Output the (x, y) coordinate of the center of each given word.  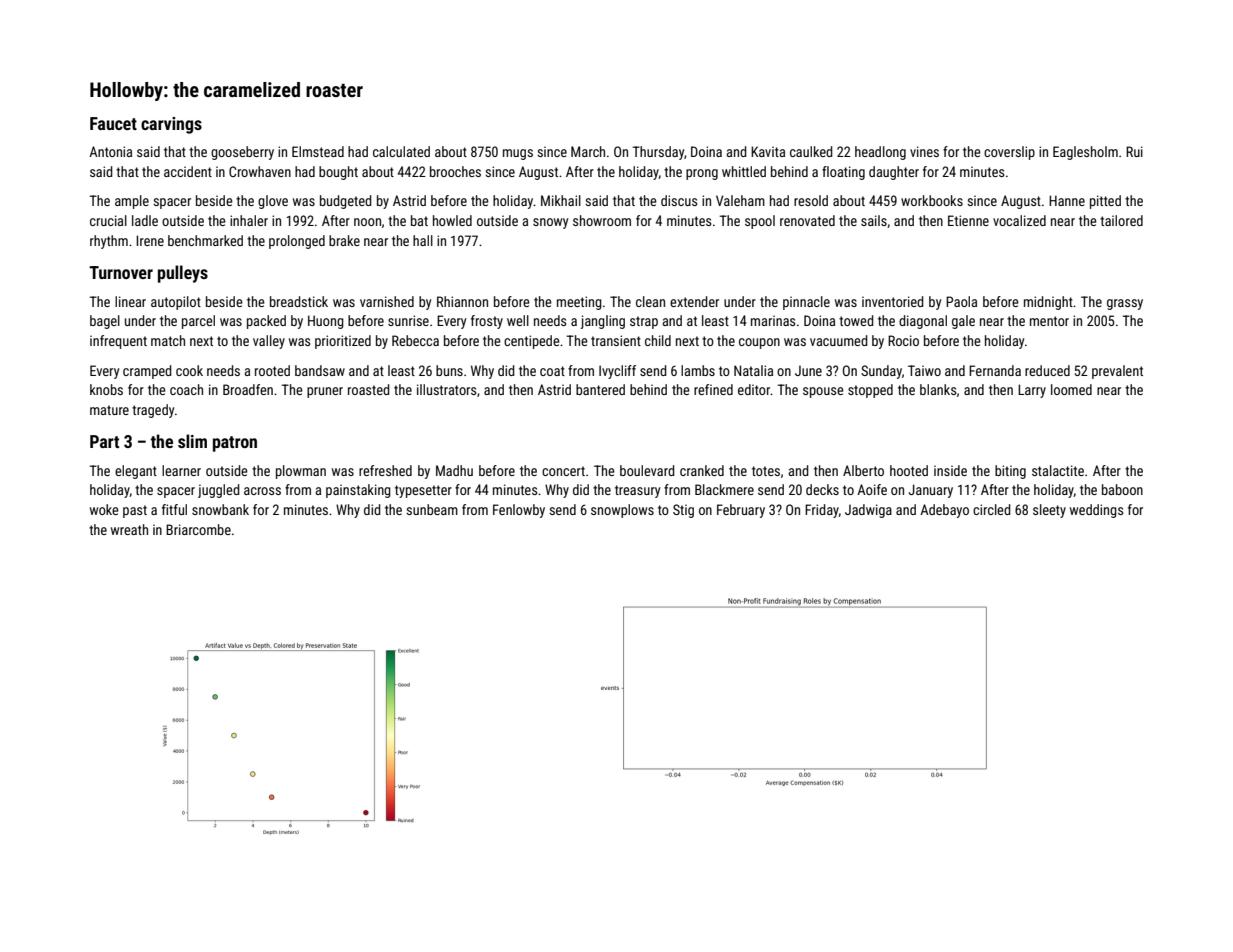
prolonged (297, 242)
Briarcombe (198, 529)
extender (694, 301)
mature (109, 410)
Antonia (110, 151)
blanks (938, 389)
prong (702, 174)
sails (874, 220)
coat (552, 371)
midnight (1048, 303)
